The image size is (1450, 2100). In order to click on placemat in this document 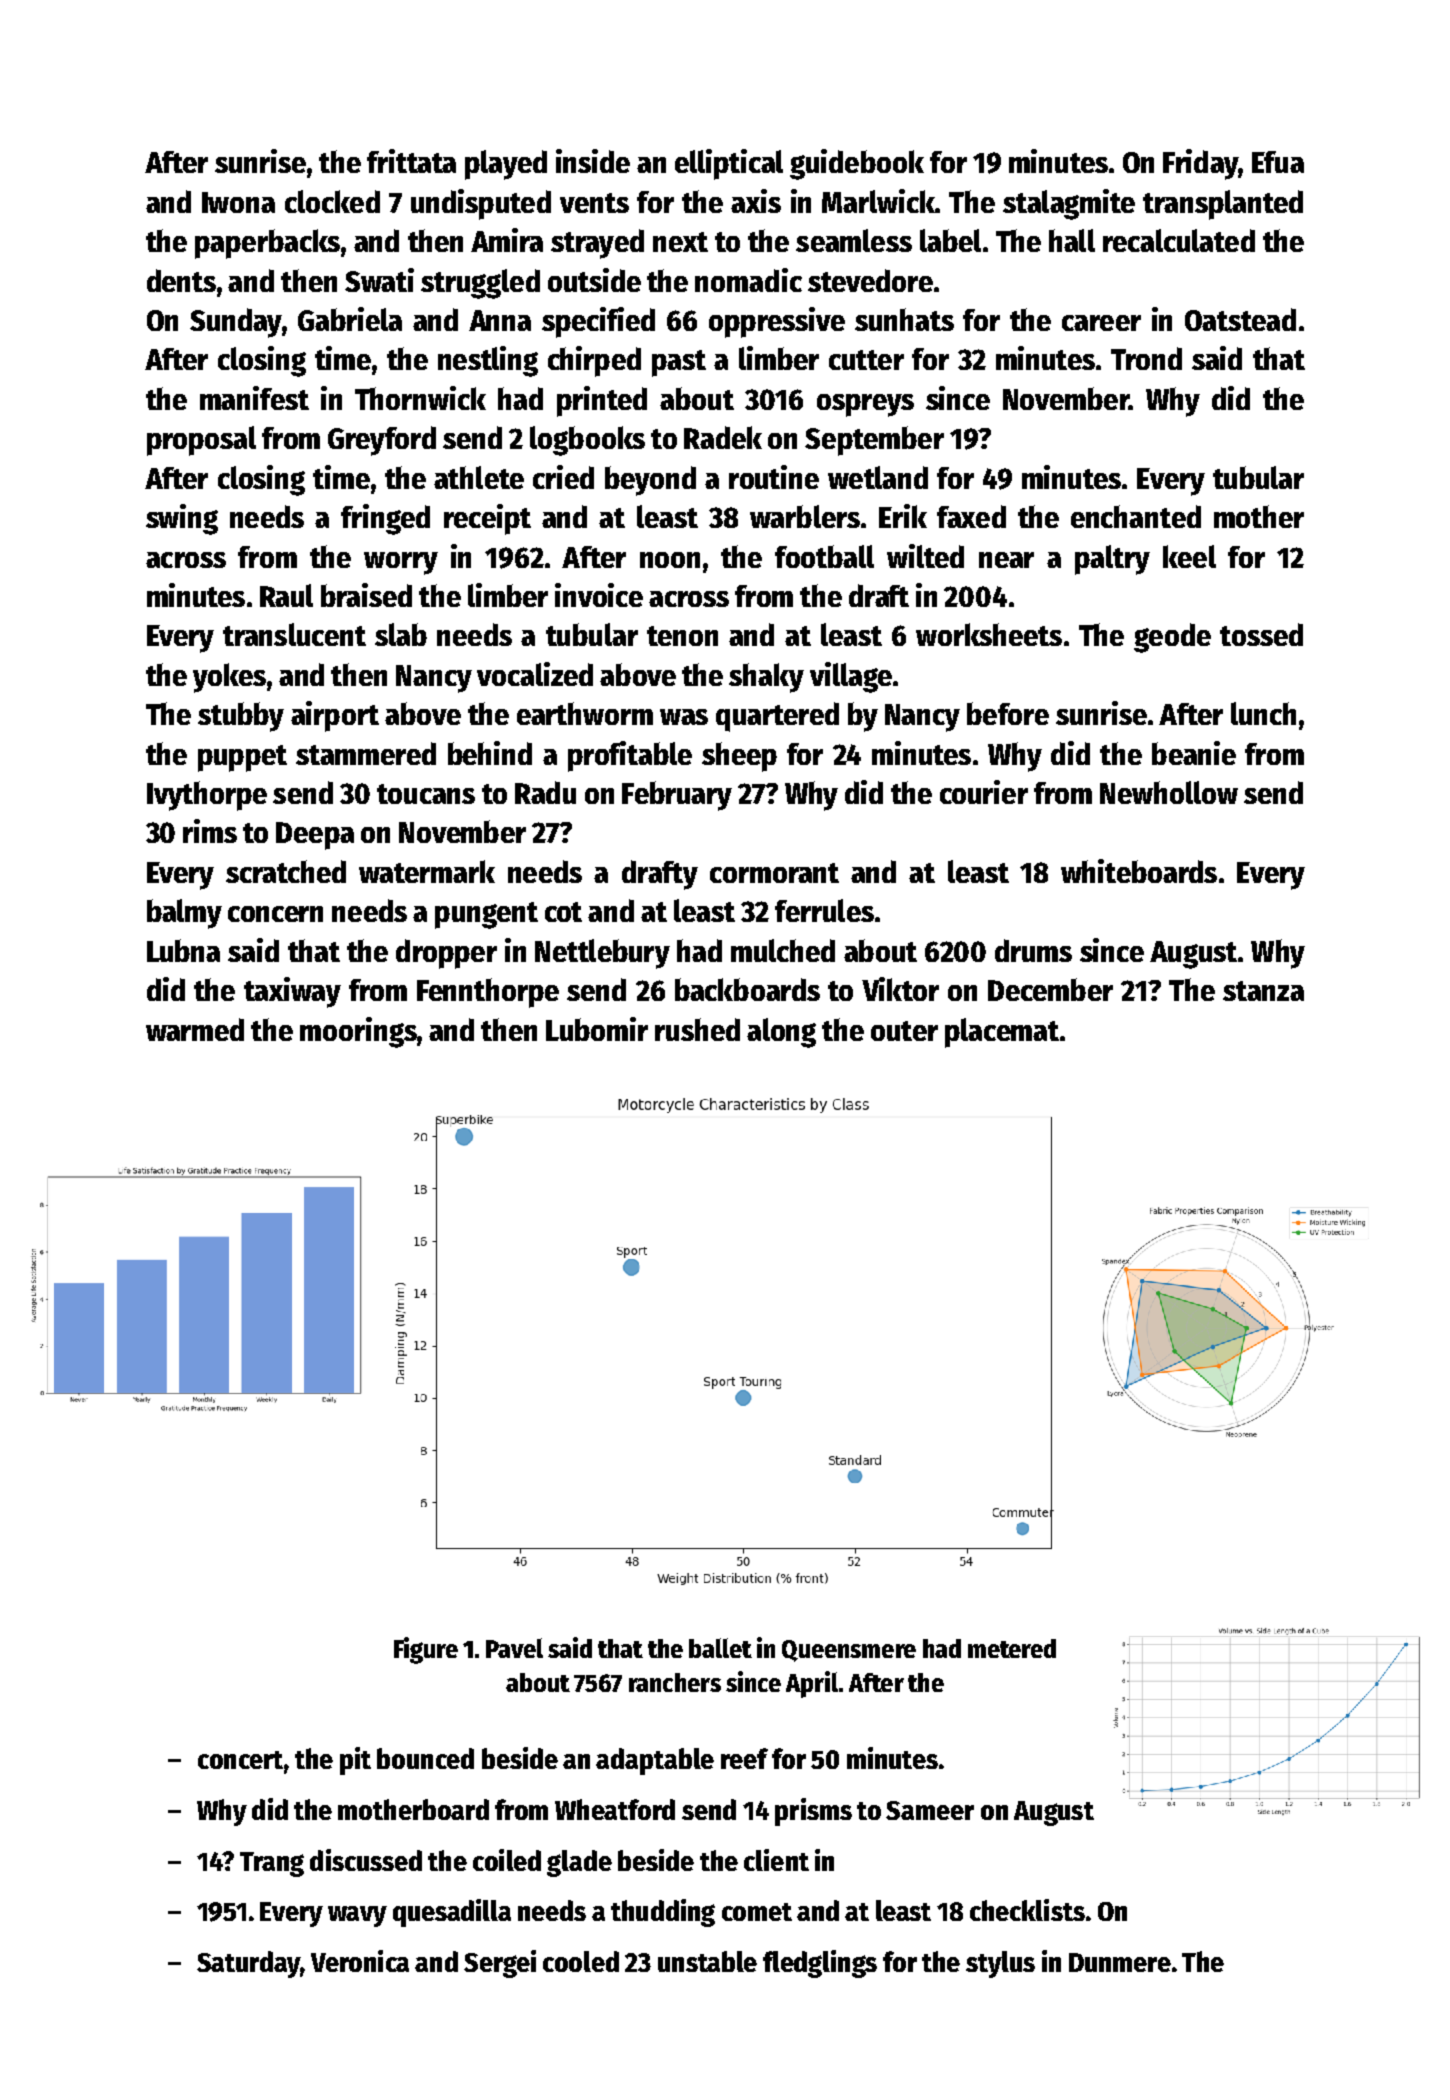, I will do `click(1002, 1033)`.
